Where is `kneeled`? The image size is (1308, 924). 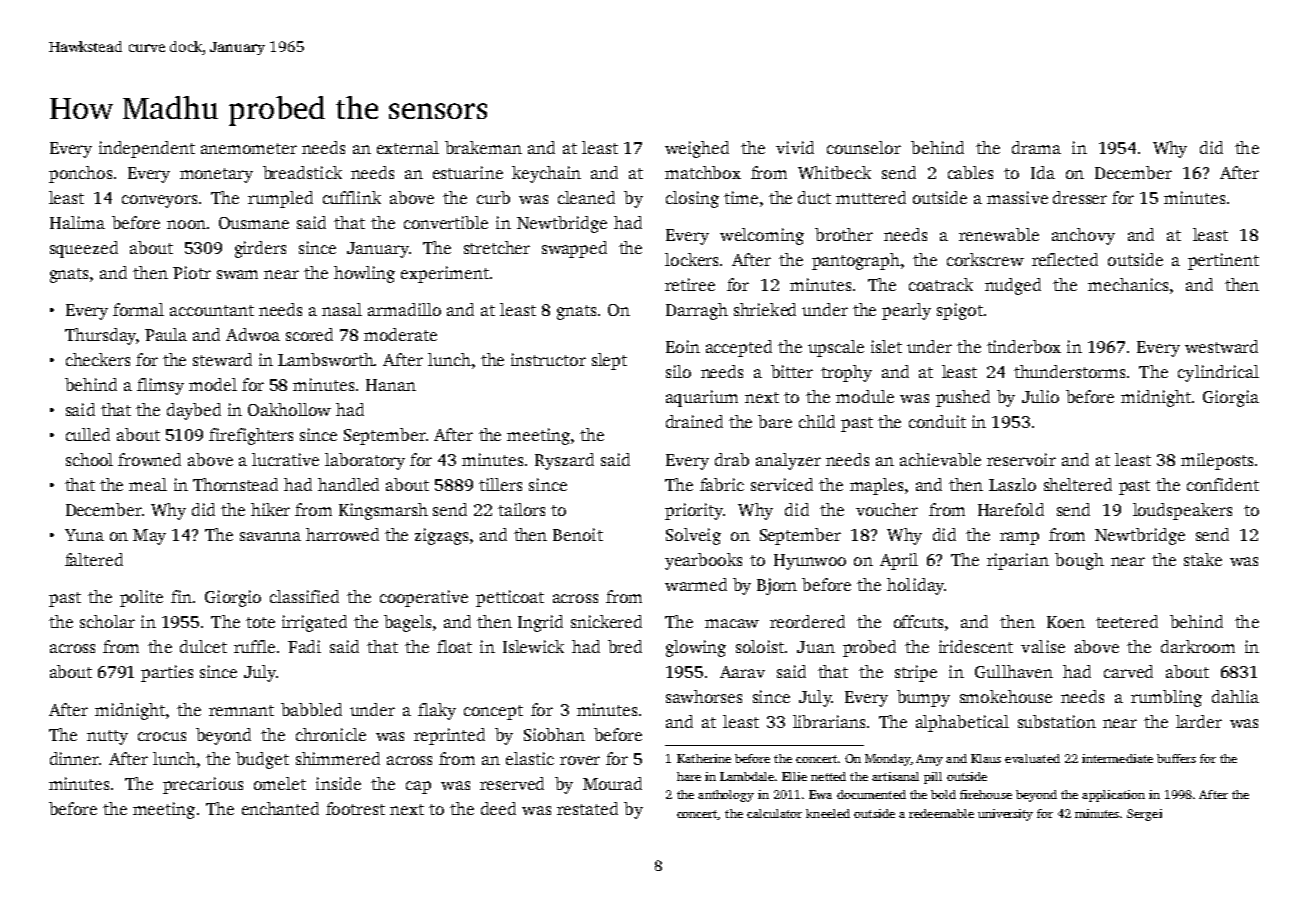
kneeled is located at coordinates (828, 813).
